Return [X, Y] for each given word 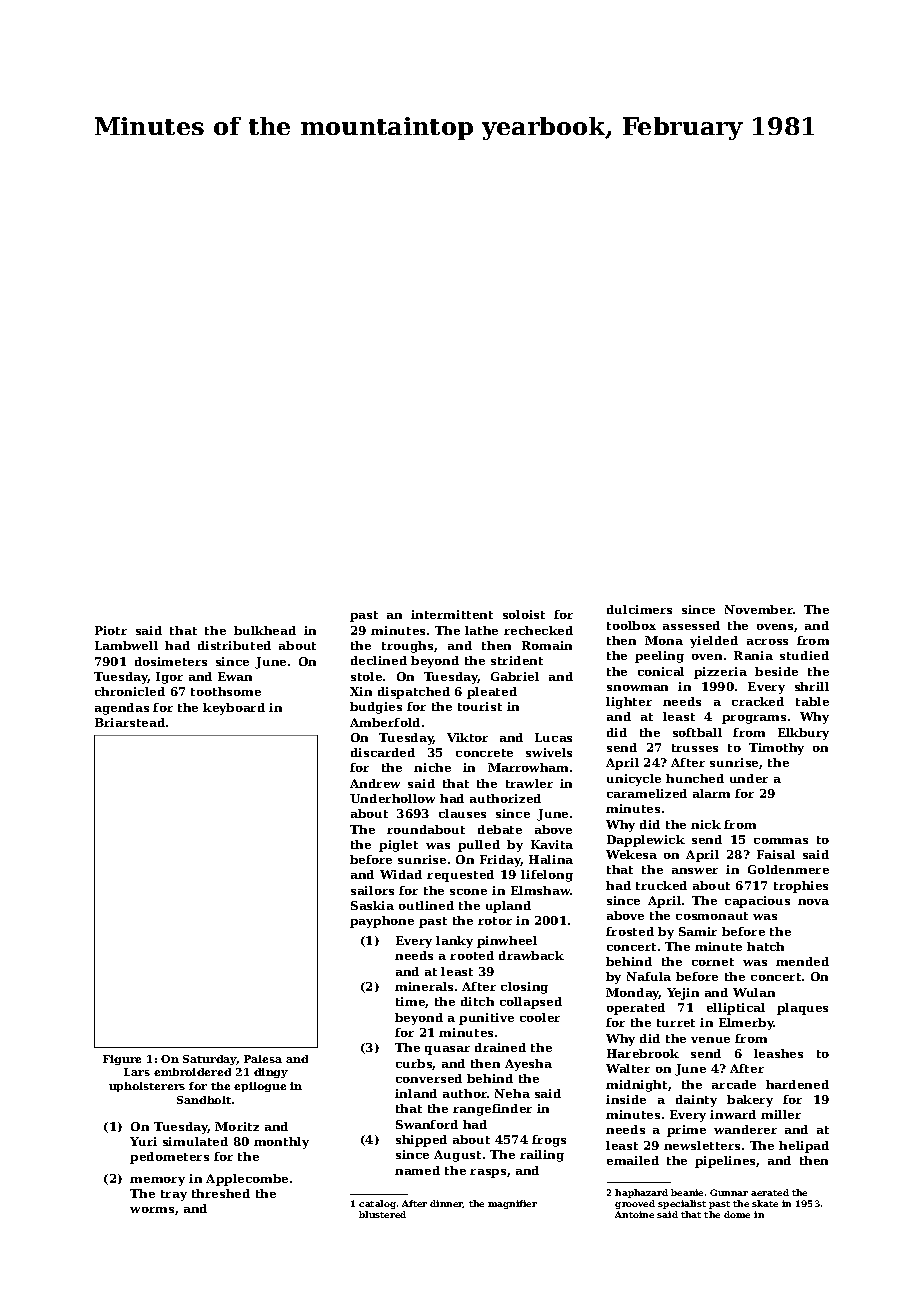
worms [152, 1210]
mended [802, 961]
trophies [801, 887]
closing [524, 988]
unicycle [634, 780]
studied [804, 655]
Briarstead [130, 722]
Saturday [210, 1060]
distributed [234, 645]
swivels [549, 752]
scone [468, 892]
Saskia [372, 905]
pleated [492, 693]
